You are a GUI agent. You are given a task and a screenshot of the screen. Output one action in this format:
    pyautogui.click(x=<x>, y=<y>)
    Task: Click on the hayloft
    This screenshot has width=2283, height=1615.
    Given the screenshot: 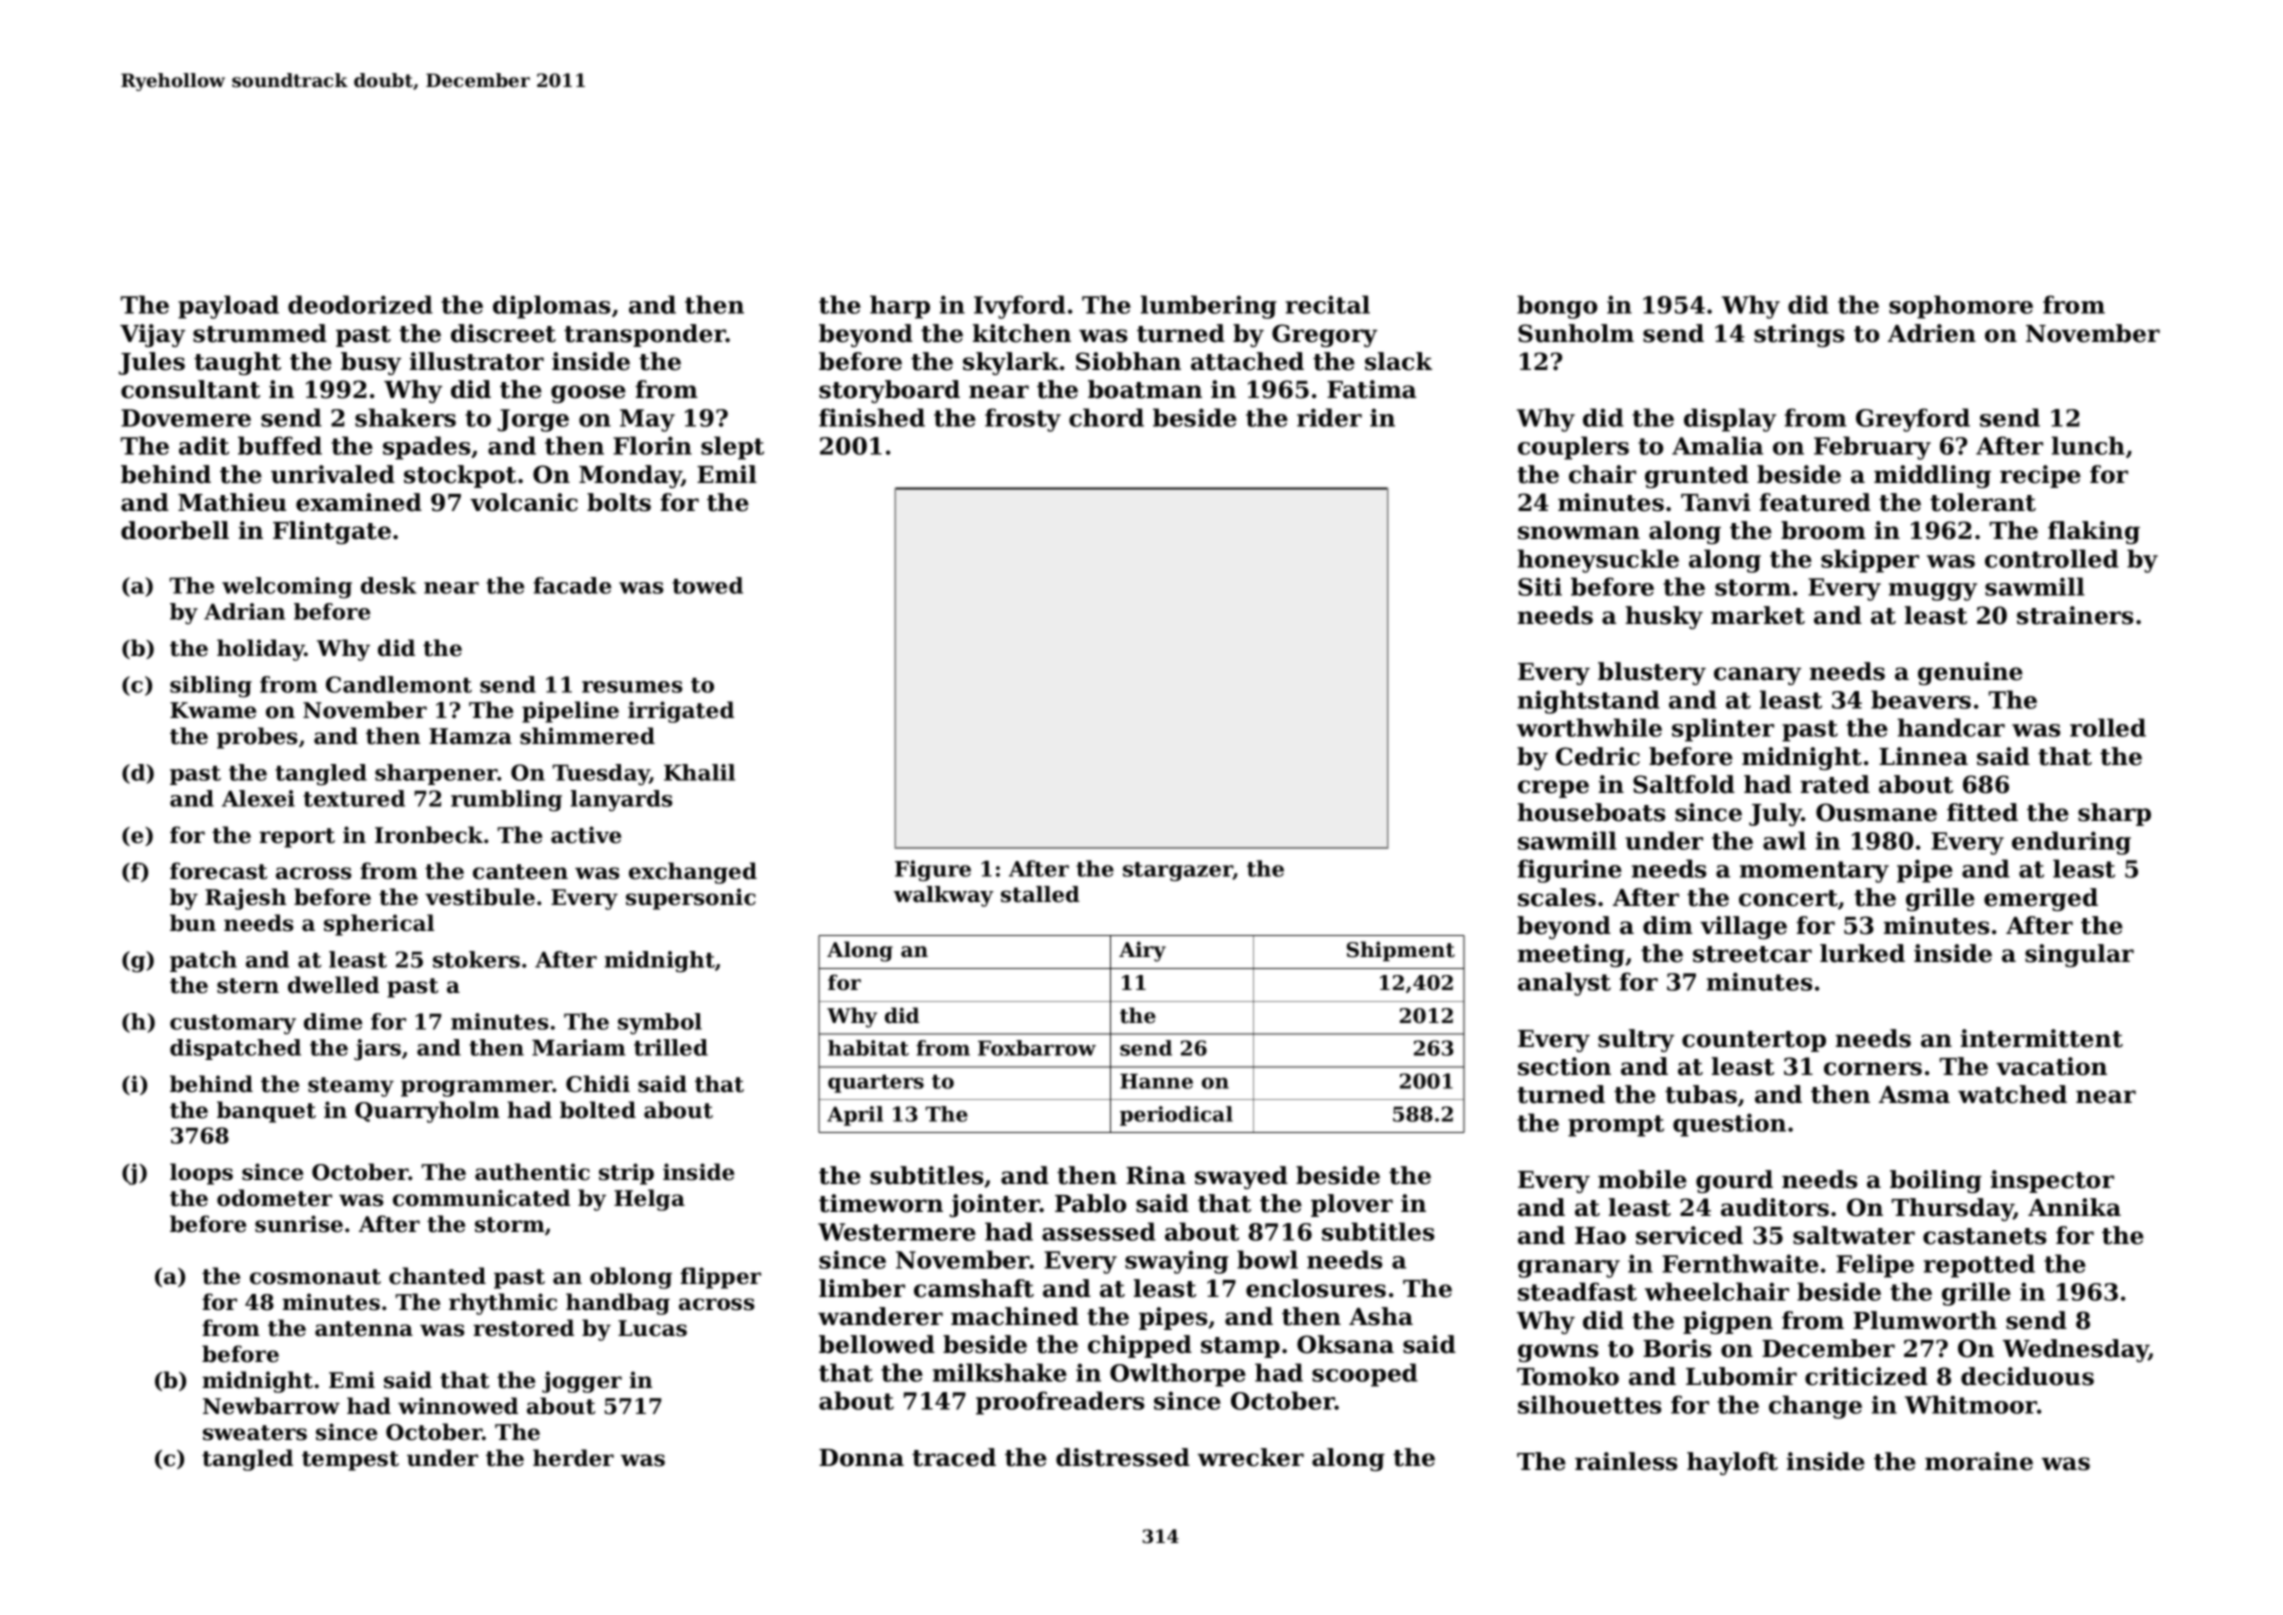 What is the action you would take?
    pyautogui.click(x=1732, y=1463)
